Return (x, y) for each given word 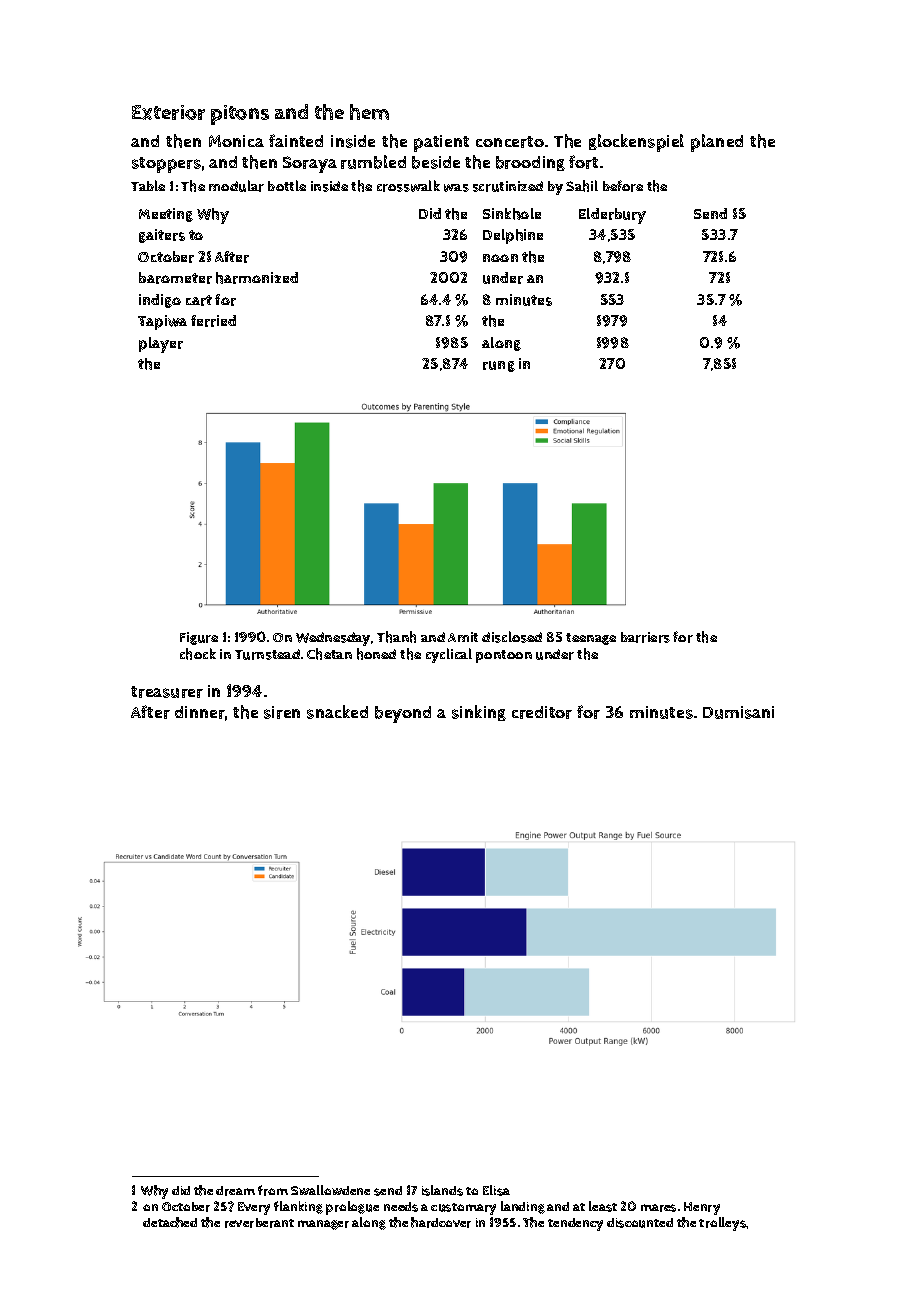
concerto (510, 142)
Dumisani (738, 712)
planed (717, 143)
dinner (200, 712)
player (161, 345)
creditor (542, 712)
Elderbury (612, 216)
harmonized (257, 278)
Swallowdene (330, 1190)
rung (499, 366)
